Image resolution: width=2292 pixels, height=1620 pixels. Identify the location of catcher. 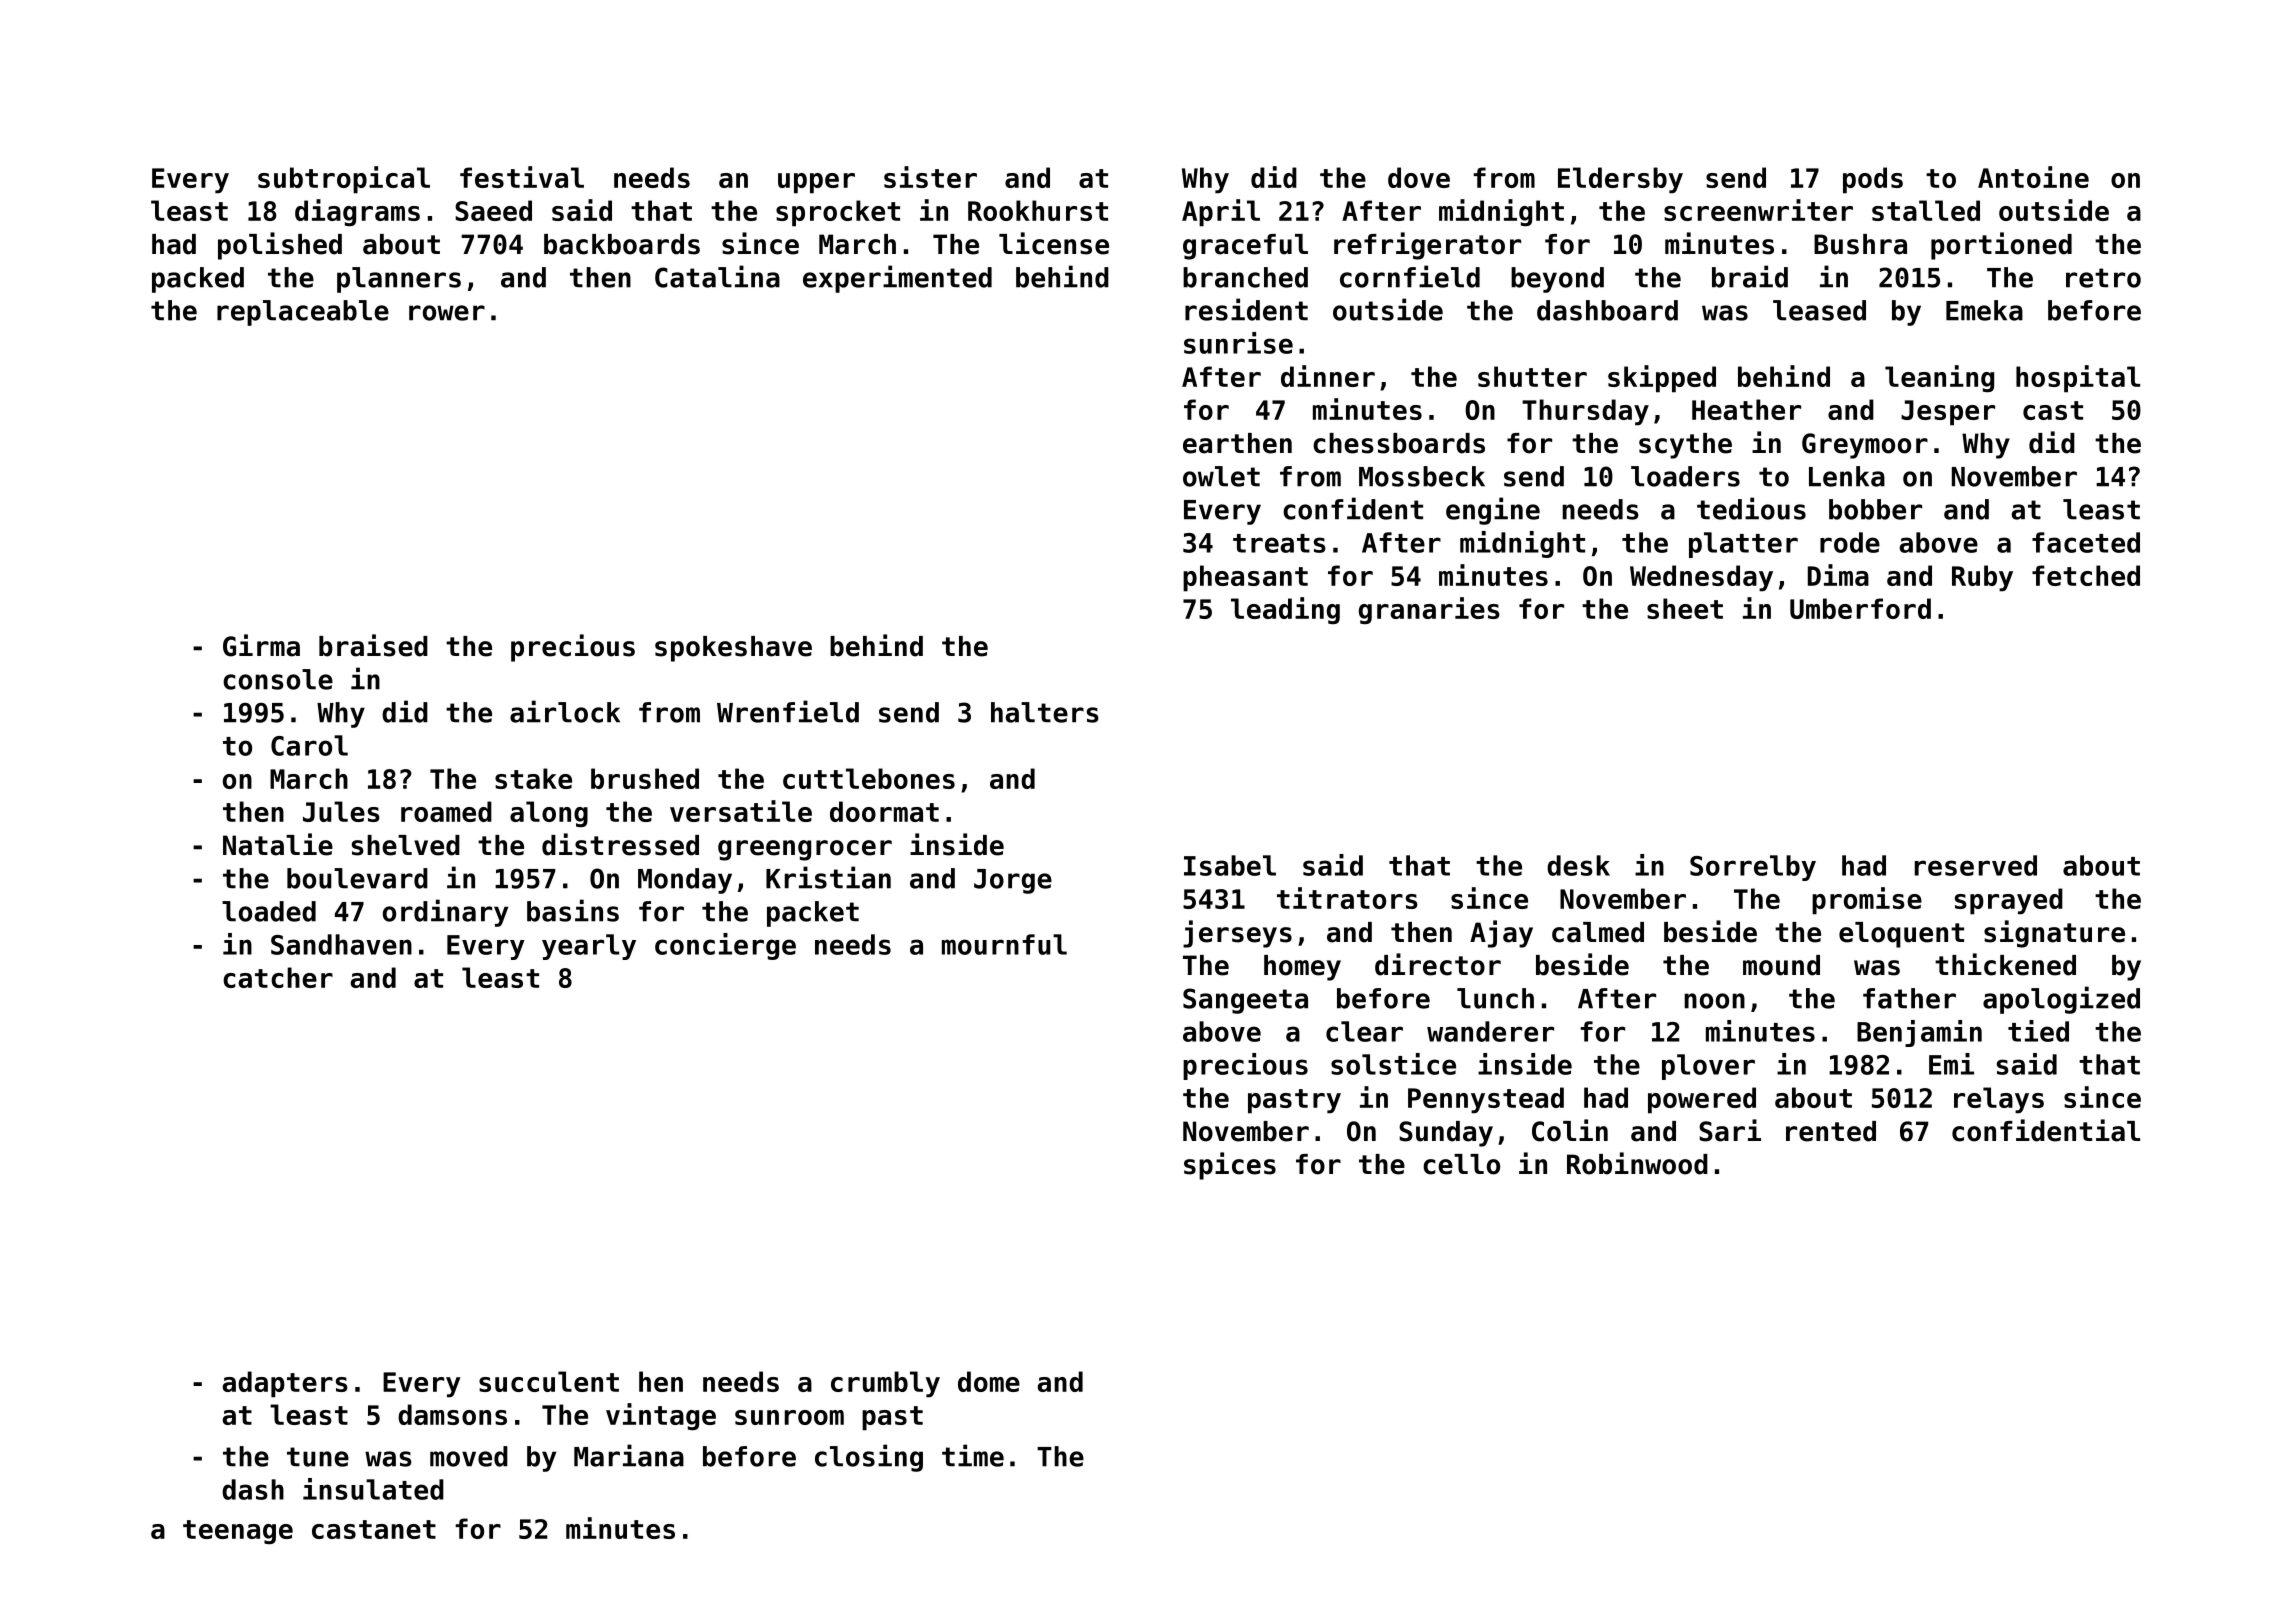
(278, 977).
